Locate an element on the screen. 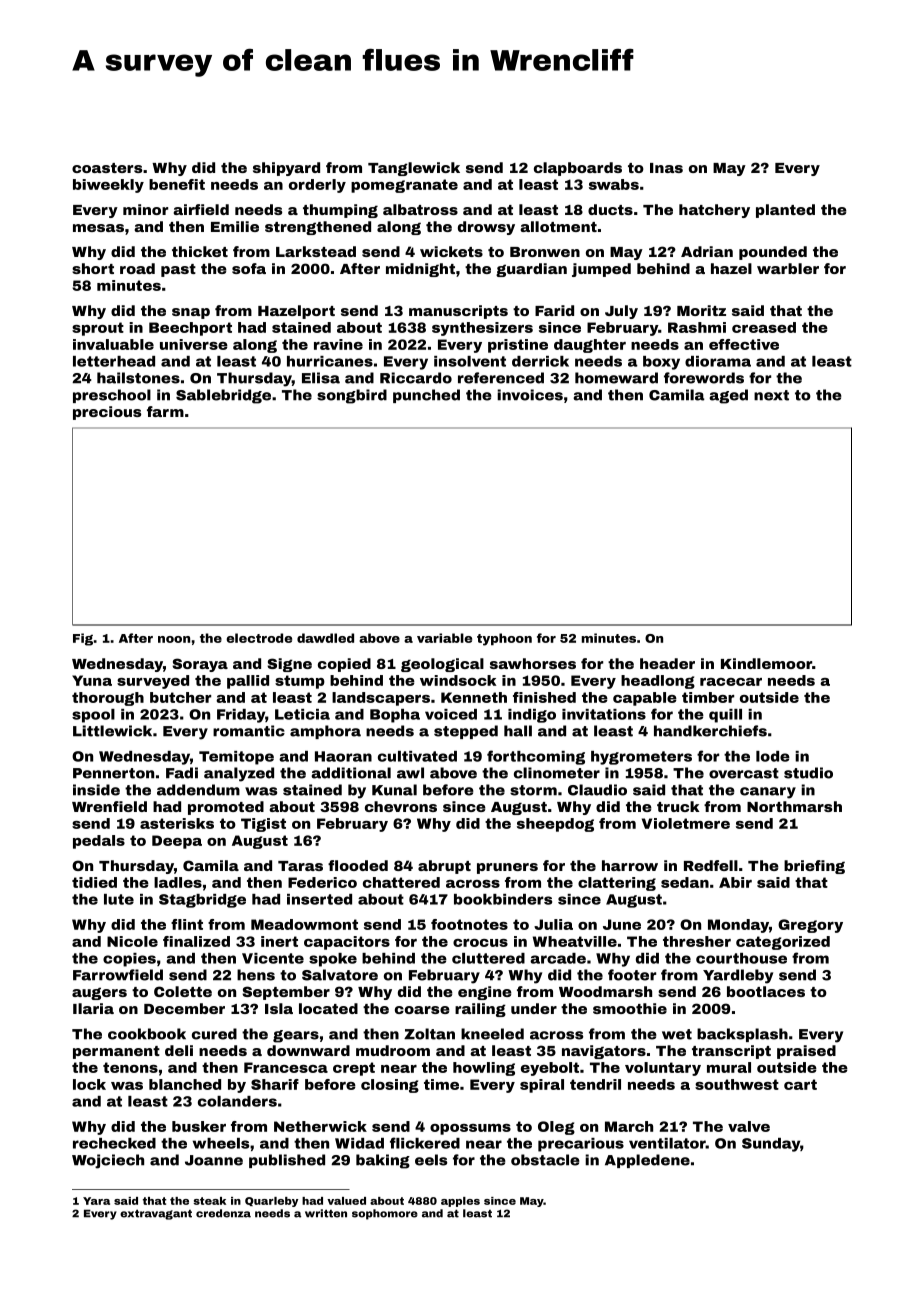  obstacle is located at coordinates (545, 1160).
